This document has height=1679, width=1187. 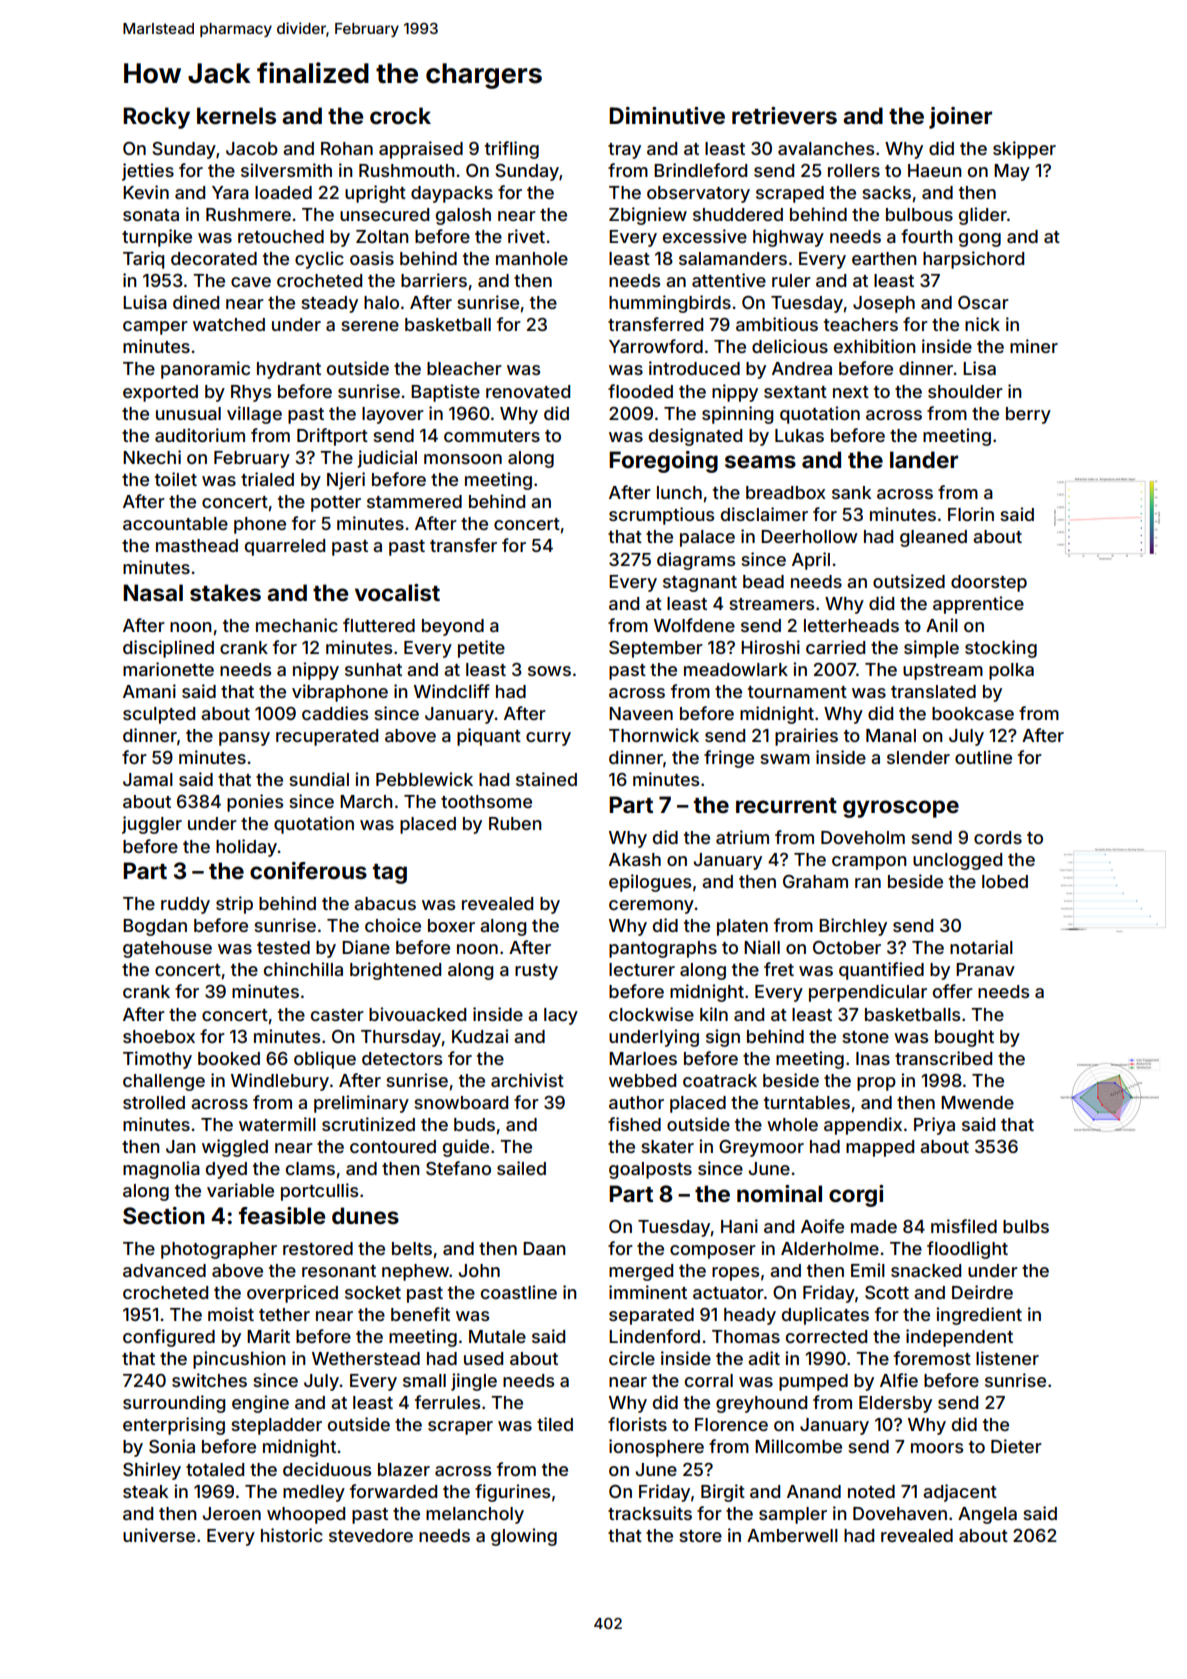 What do you see at coordinates (159, 1535) in the document?
I see `universe` at bounding box center [159, 1535].
